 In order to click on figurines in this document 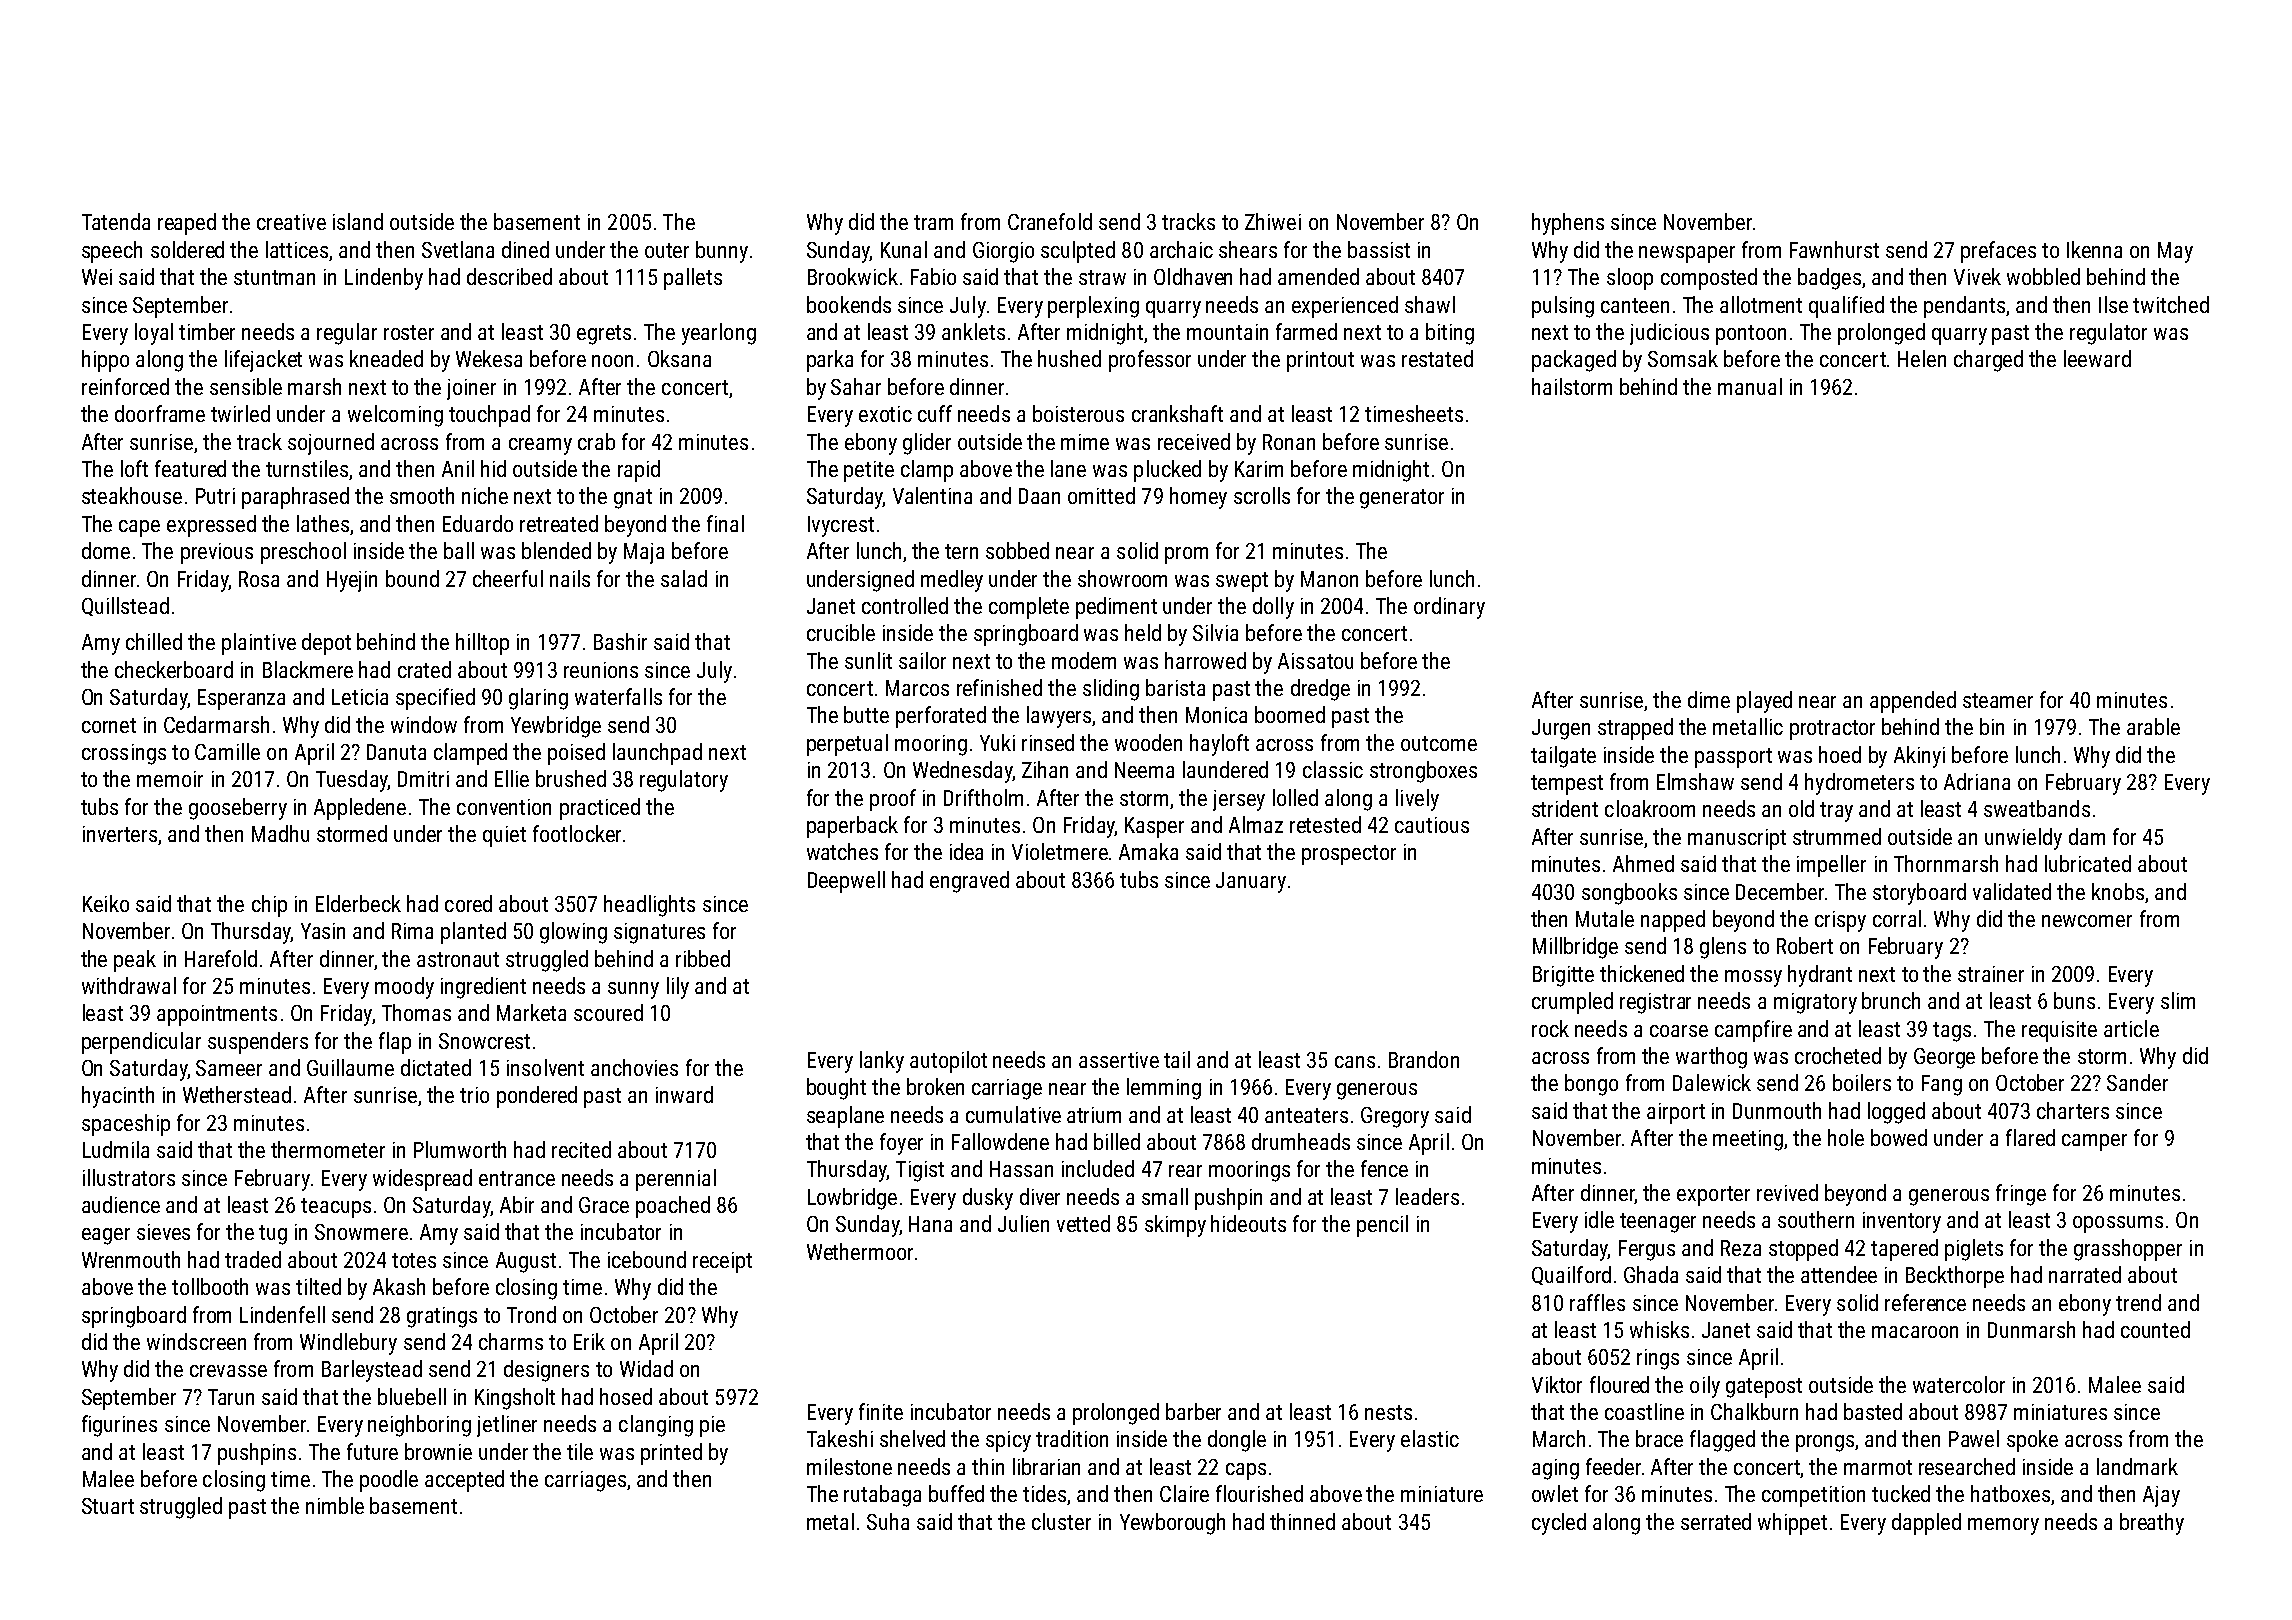, I will do `click(119, 1426)`.
